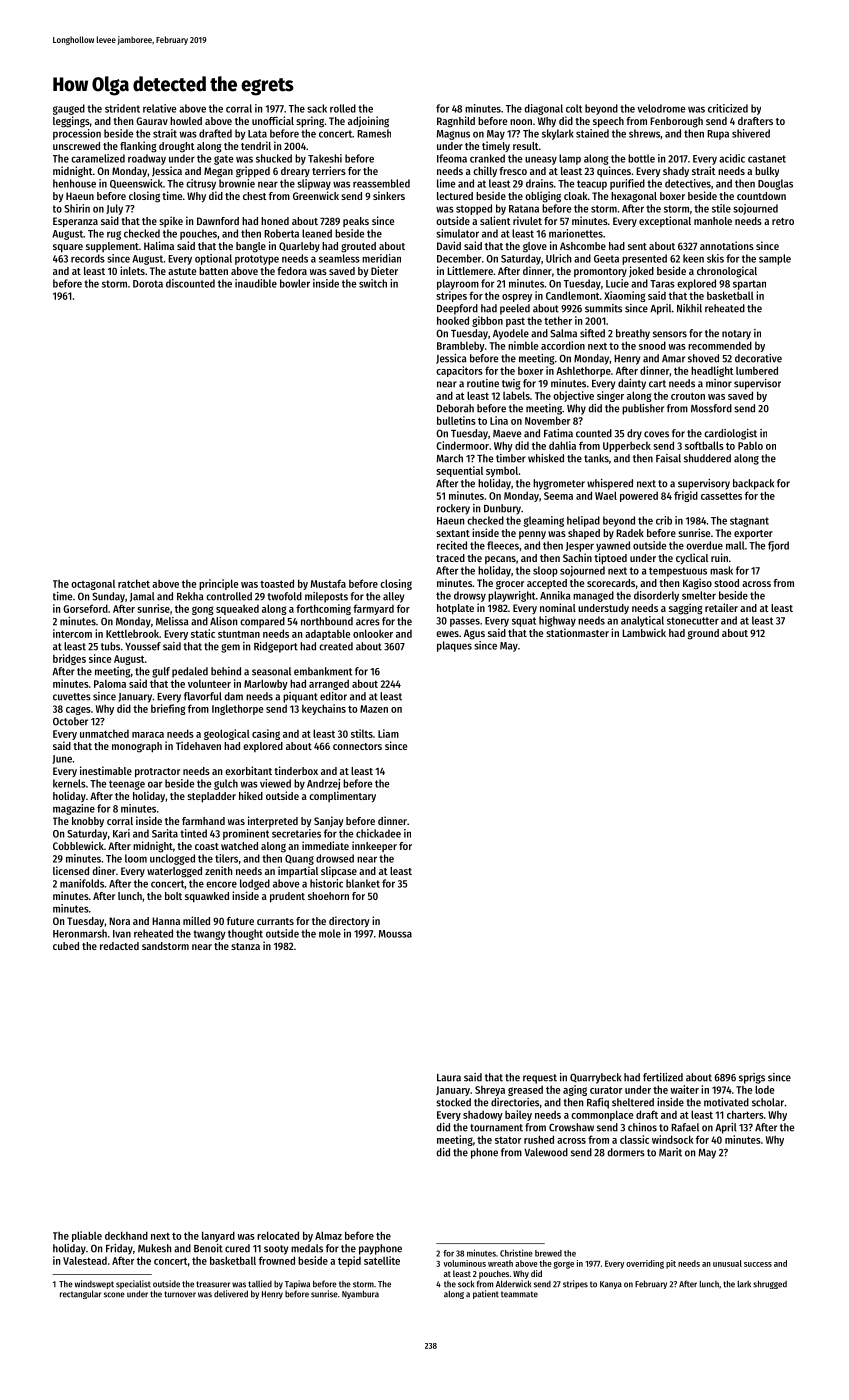 This document has height=1400, width=849. What do you see at coordinates (540, 1079) in the document?
I see `request` at bounding box center [540, 1079].
